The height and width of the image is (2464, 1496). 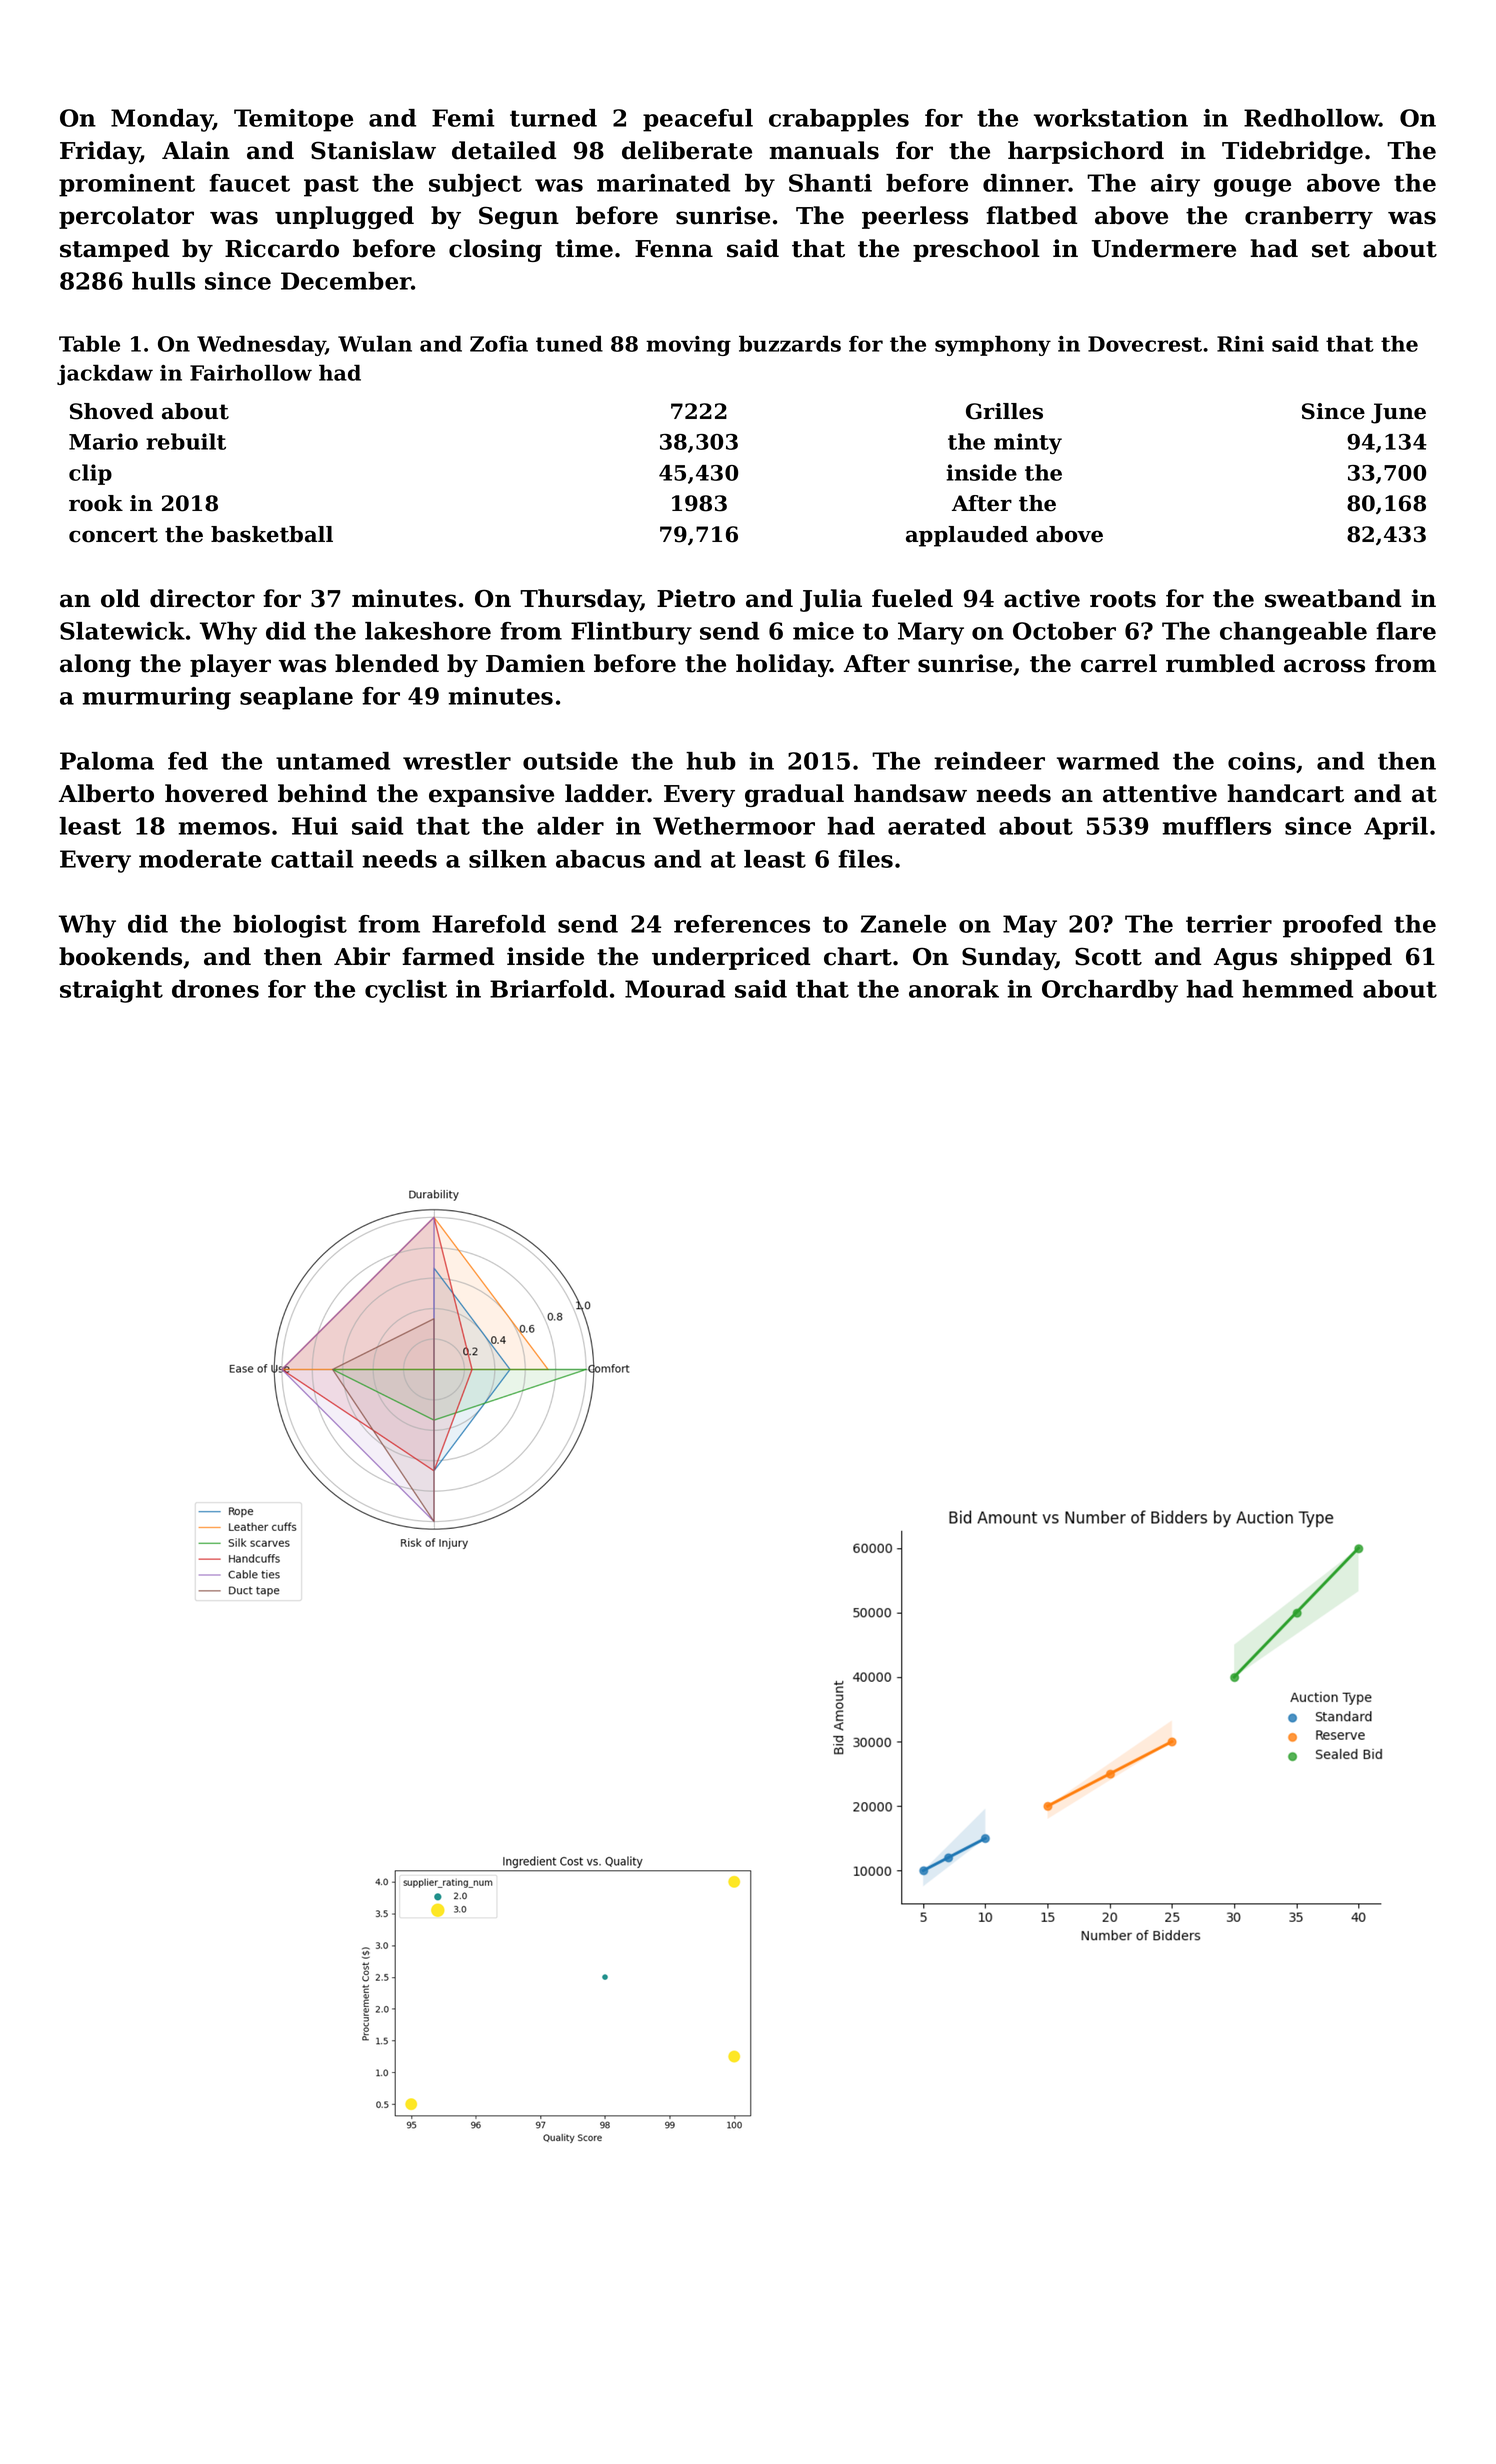 What do you see at coordinates (90, 474) in the image?
I see `clip` at bounding box center [90, 474].
